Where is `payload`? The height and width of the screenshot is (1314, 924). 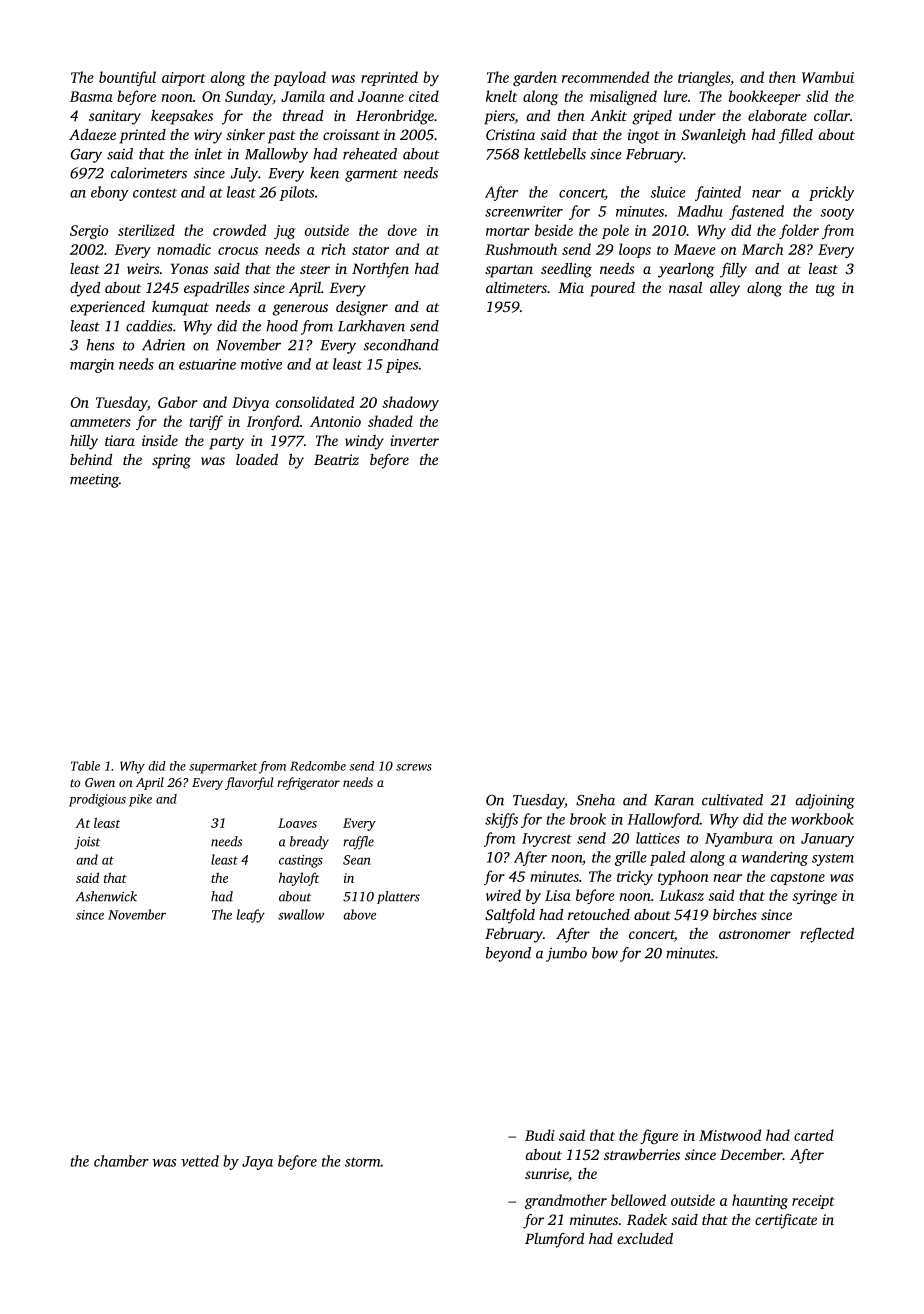 payload is located at coordinates (299, 78).
